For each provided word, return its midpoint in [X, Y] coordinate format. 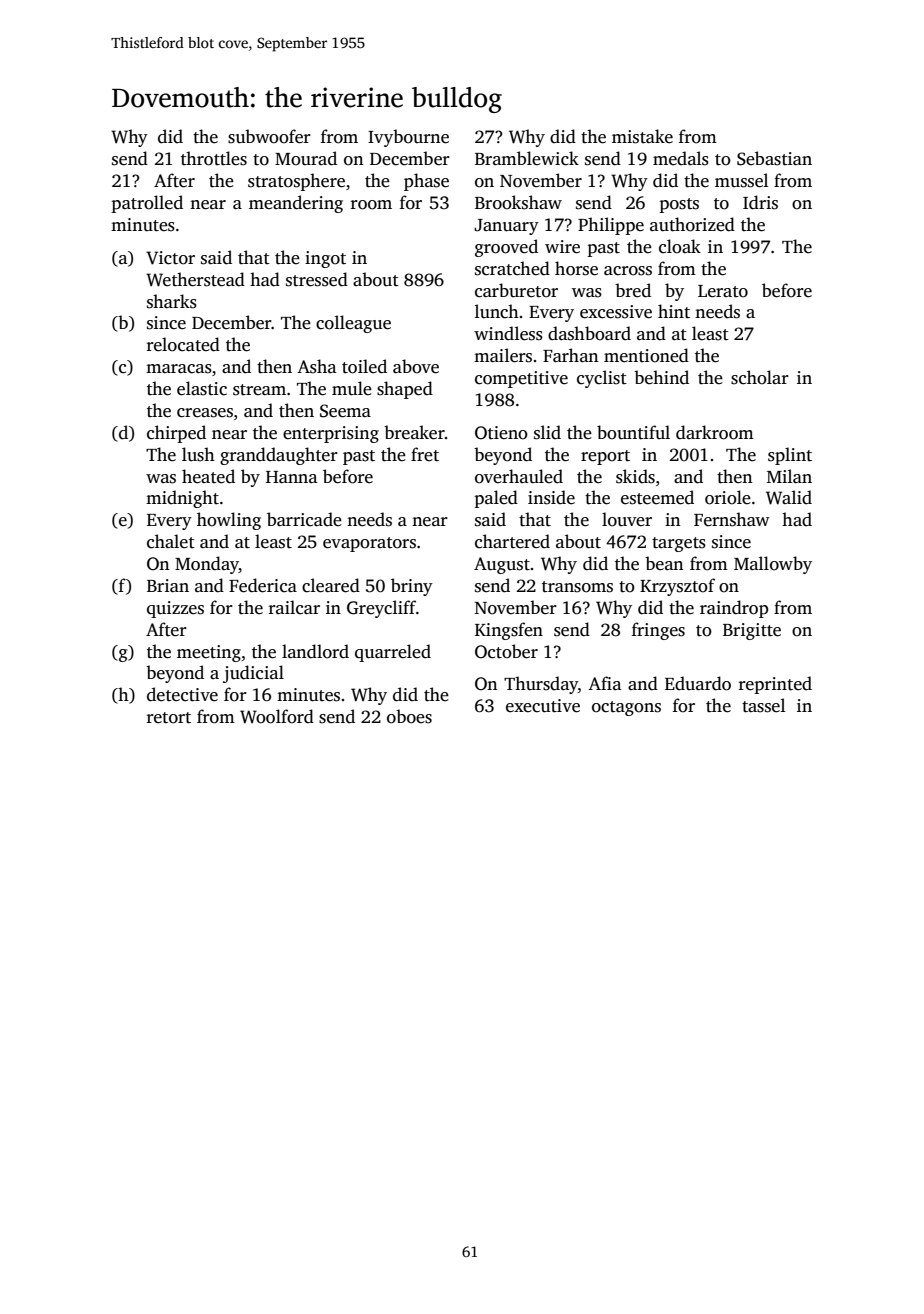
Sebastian [774, 158]
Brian [168, 585]
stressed [317, 279]
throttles [214, 158]
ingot [325, 259]
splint [790, 456]
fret [425, 454]
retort [169, 718]
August [502, 565]
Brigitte [752, 631]
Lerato [723, 291]
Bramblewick [527, 158]
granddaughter [279, 456]
